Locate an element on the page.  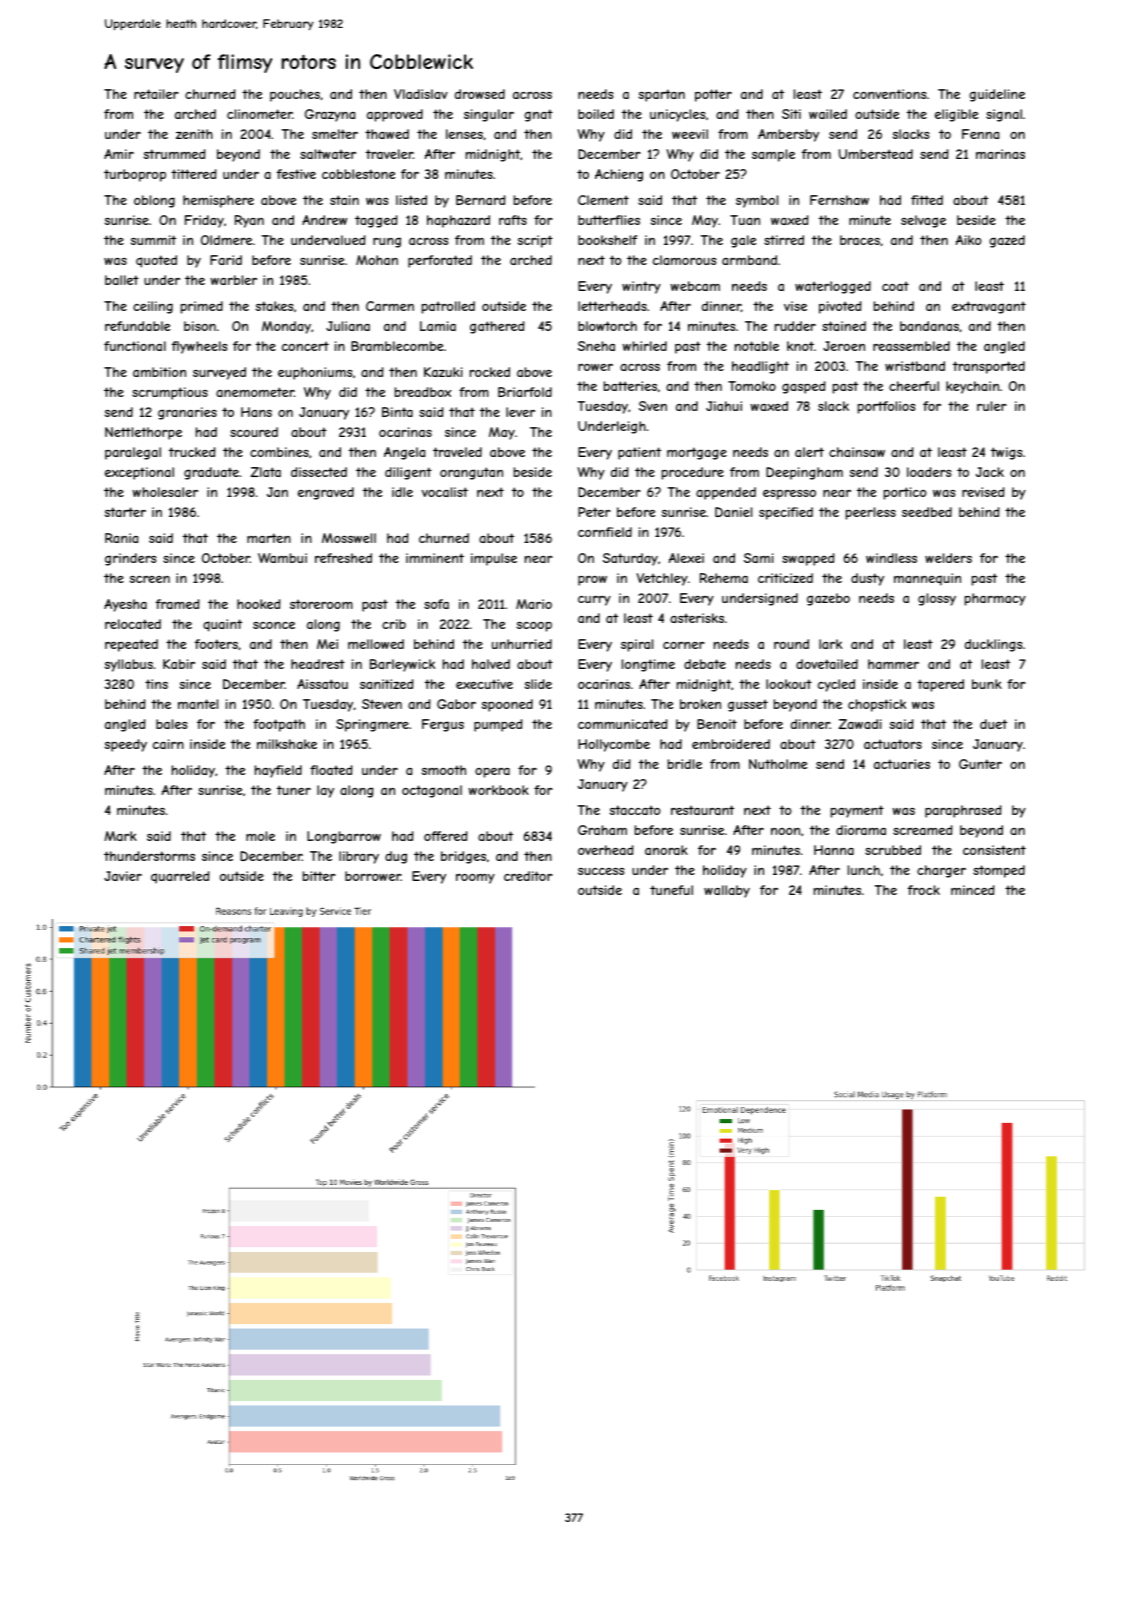
hooked is located at coordinates (259, 604).
